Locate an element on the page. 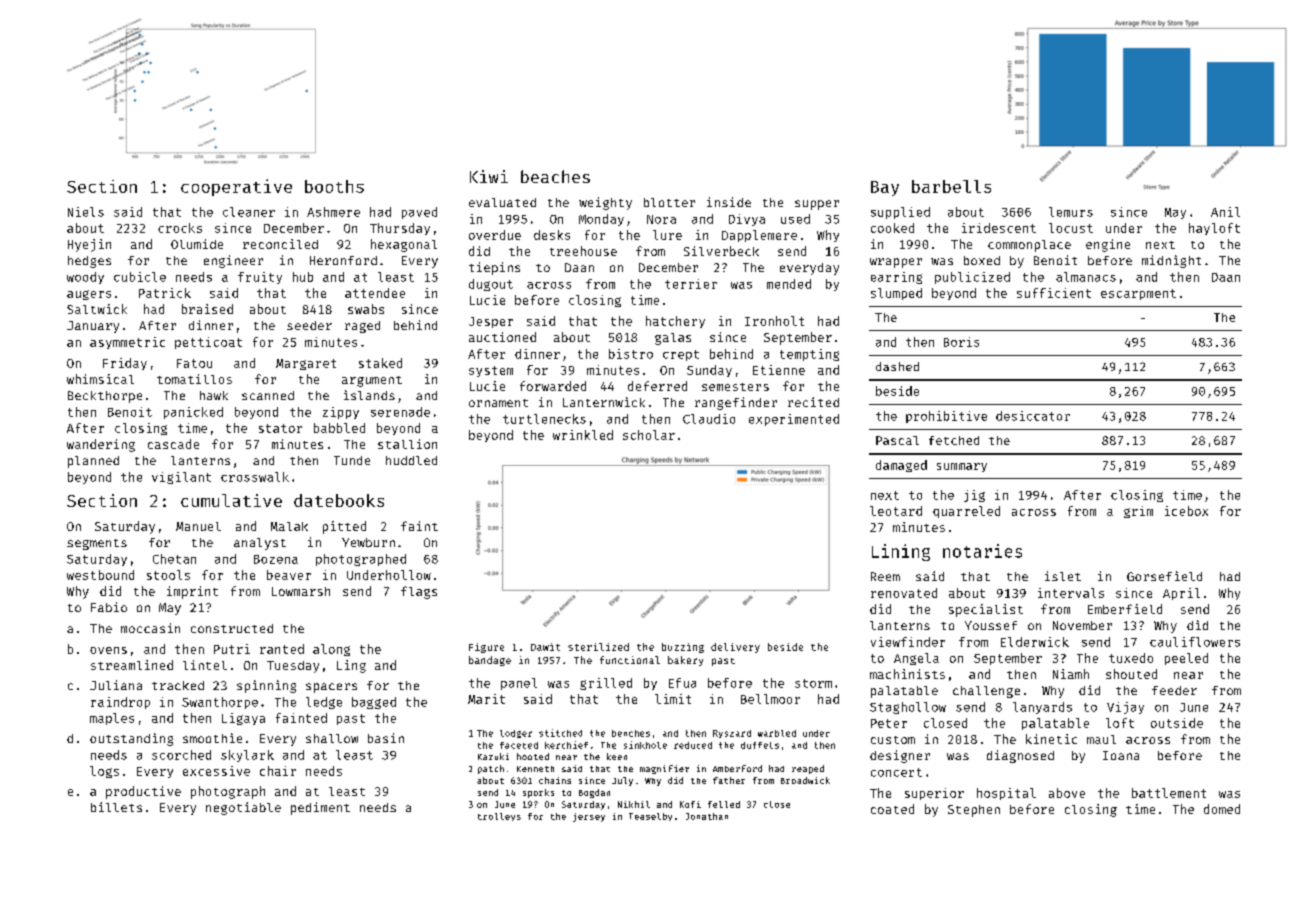 This document has height=924, width=1308. Claudio is located at coordinates (709, 419).
